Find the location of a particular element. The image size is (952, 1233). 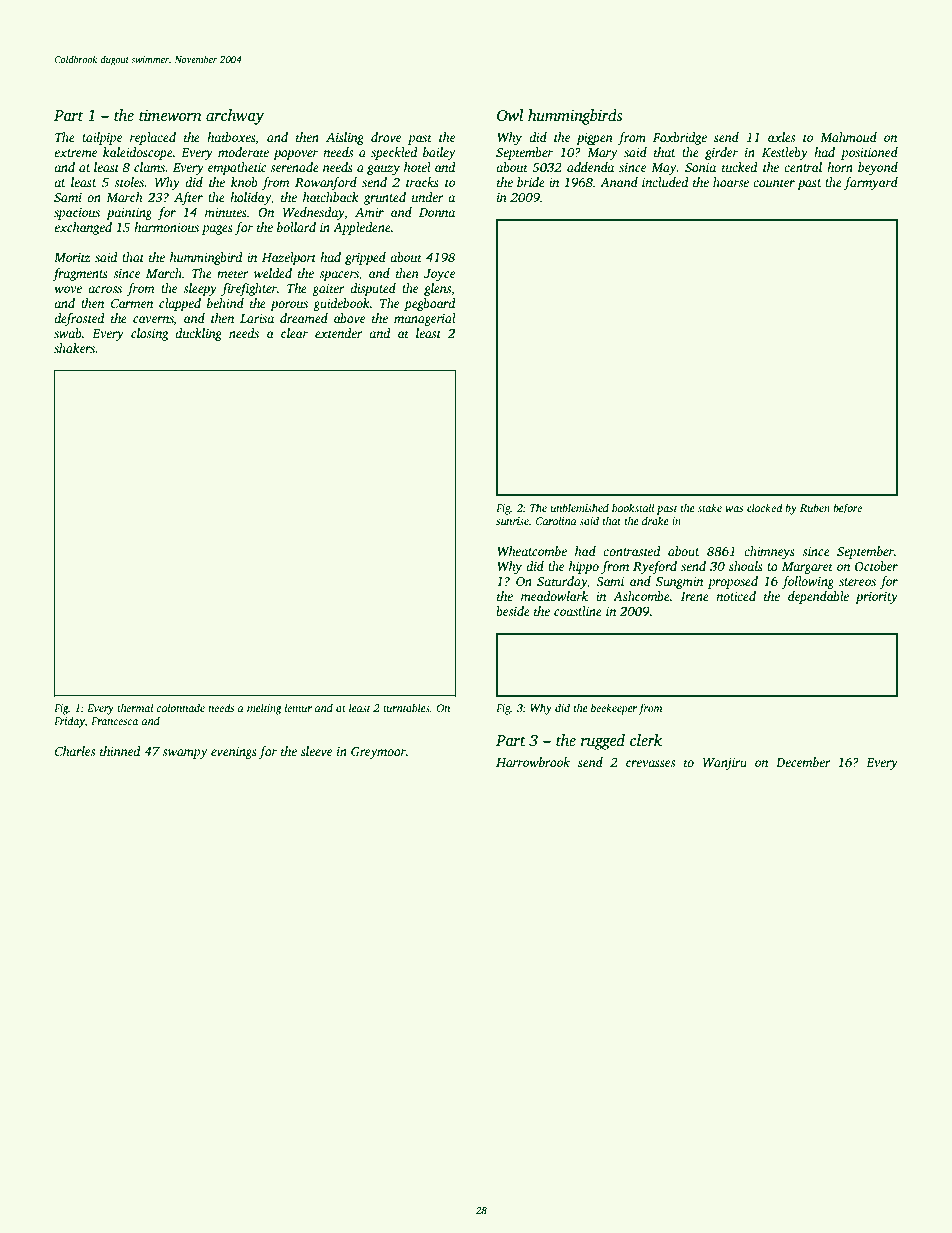

sunrise is located at coordinates (512, 521).
